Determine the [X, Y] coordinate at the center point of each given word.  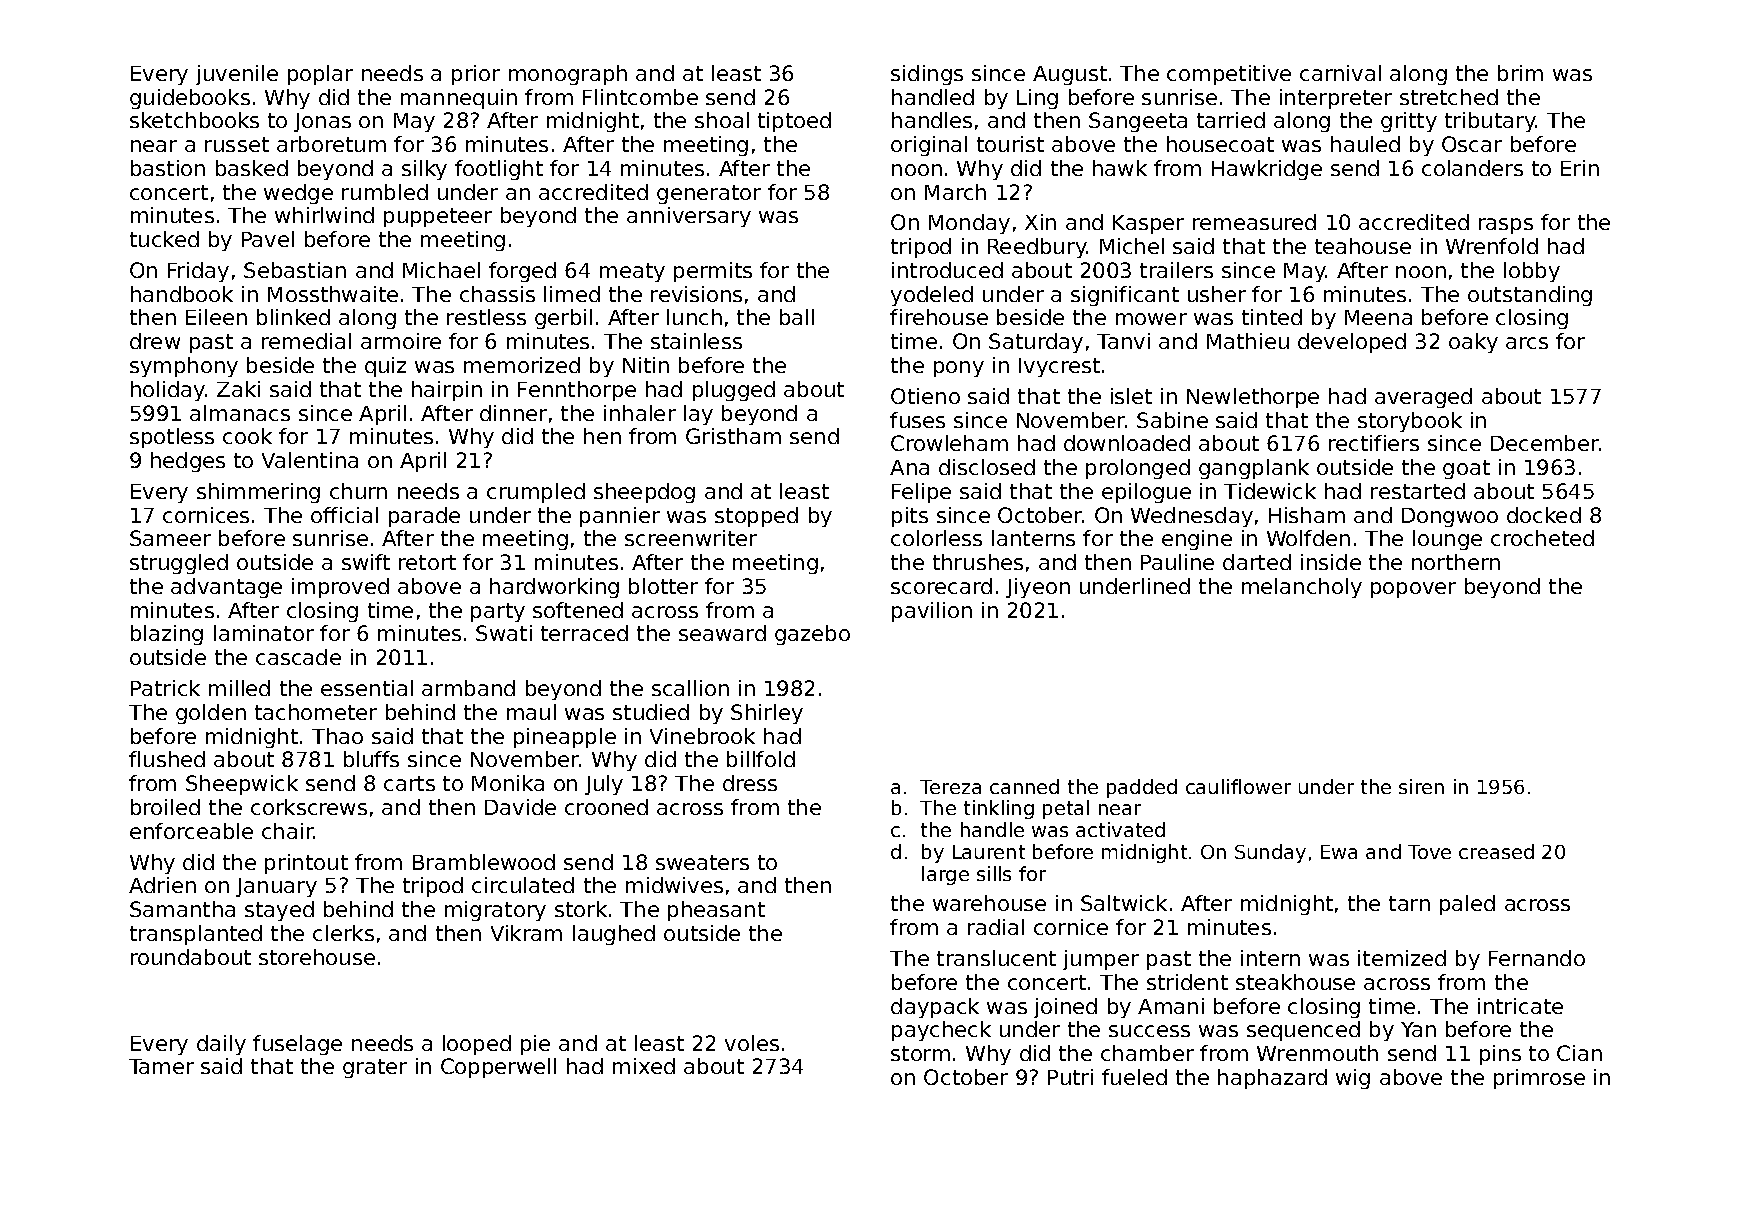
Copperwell [498, 1068]
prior [476, 75]
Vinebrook [702, 736]
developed [1352, 343]
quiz [385, 367]
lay [698, 415]
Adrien [162, 885]
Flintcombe [640, 97]
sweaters [702, 862]
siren [1421, 786]
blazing [167, 635]
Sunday [1270, 853]
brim [1520, 73]
